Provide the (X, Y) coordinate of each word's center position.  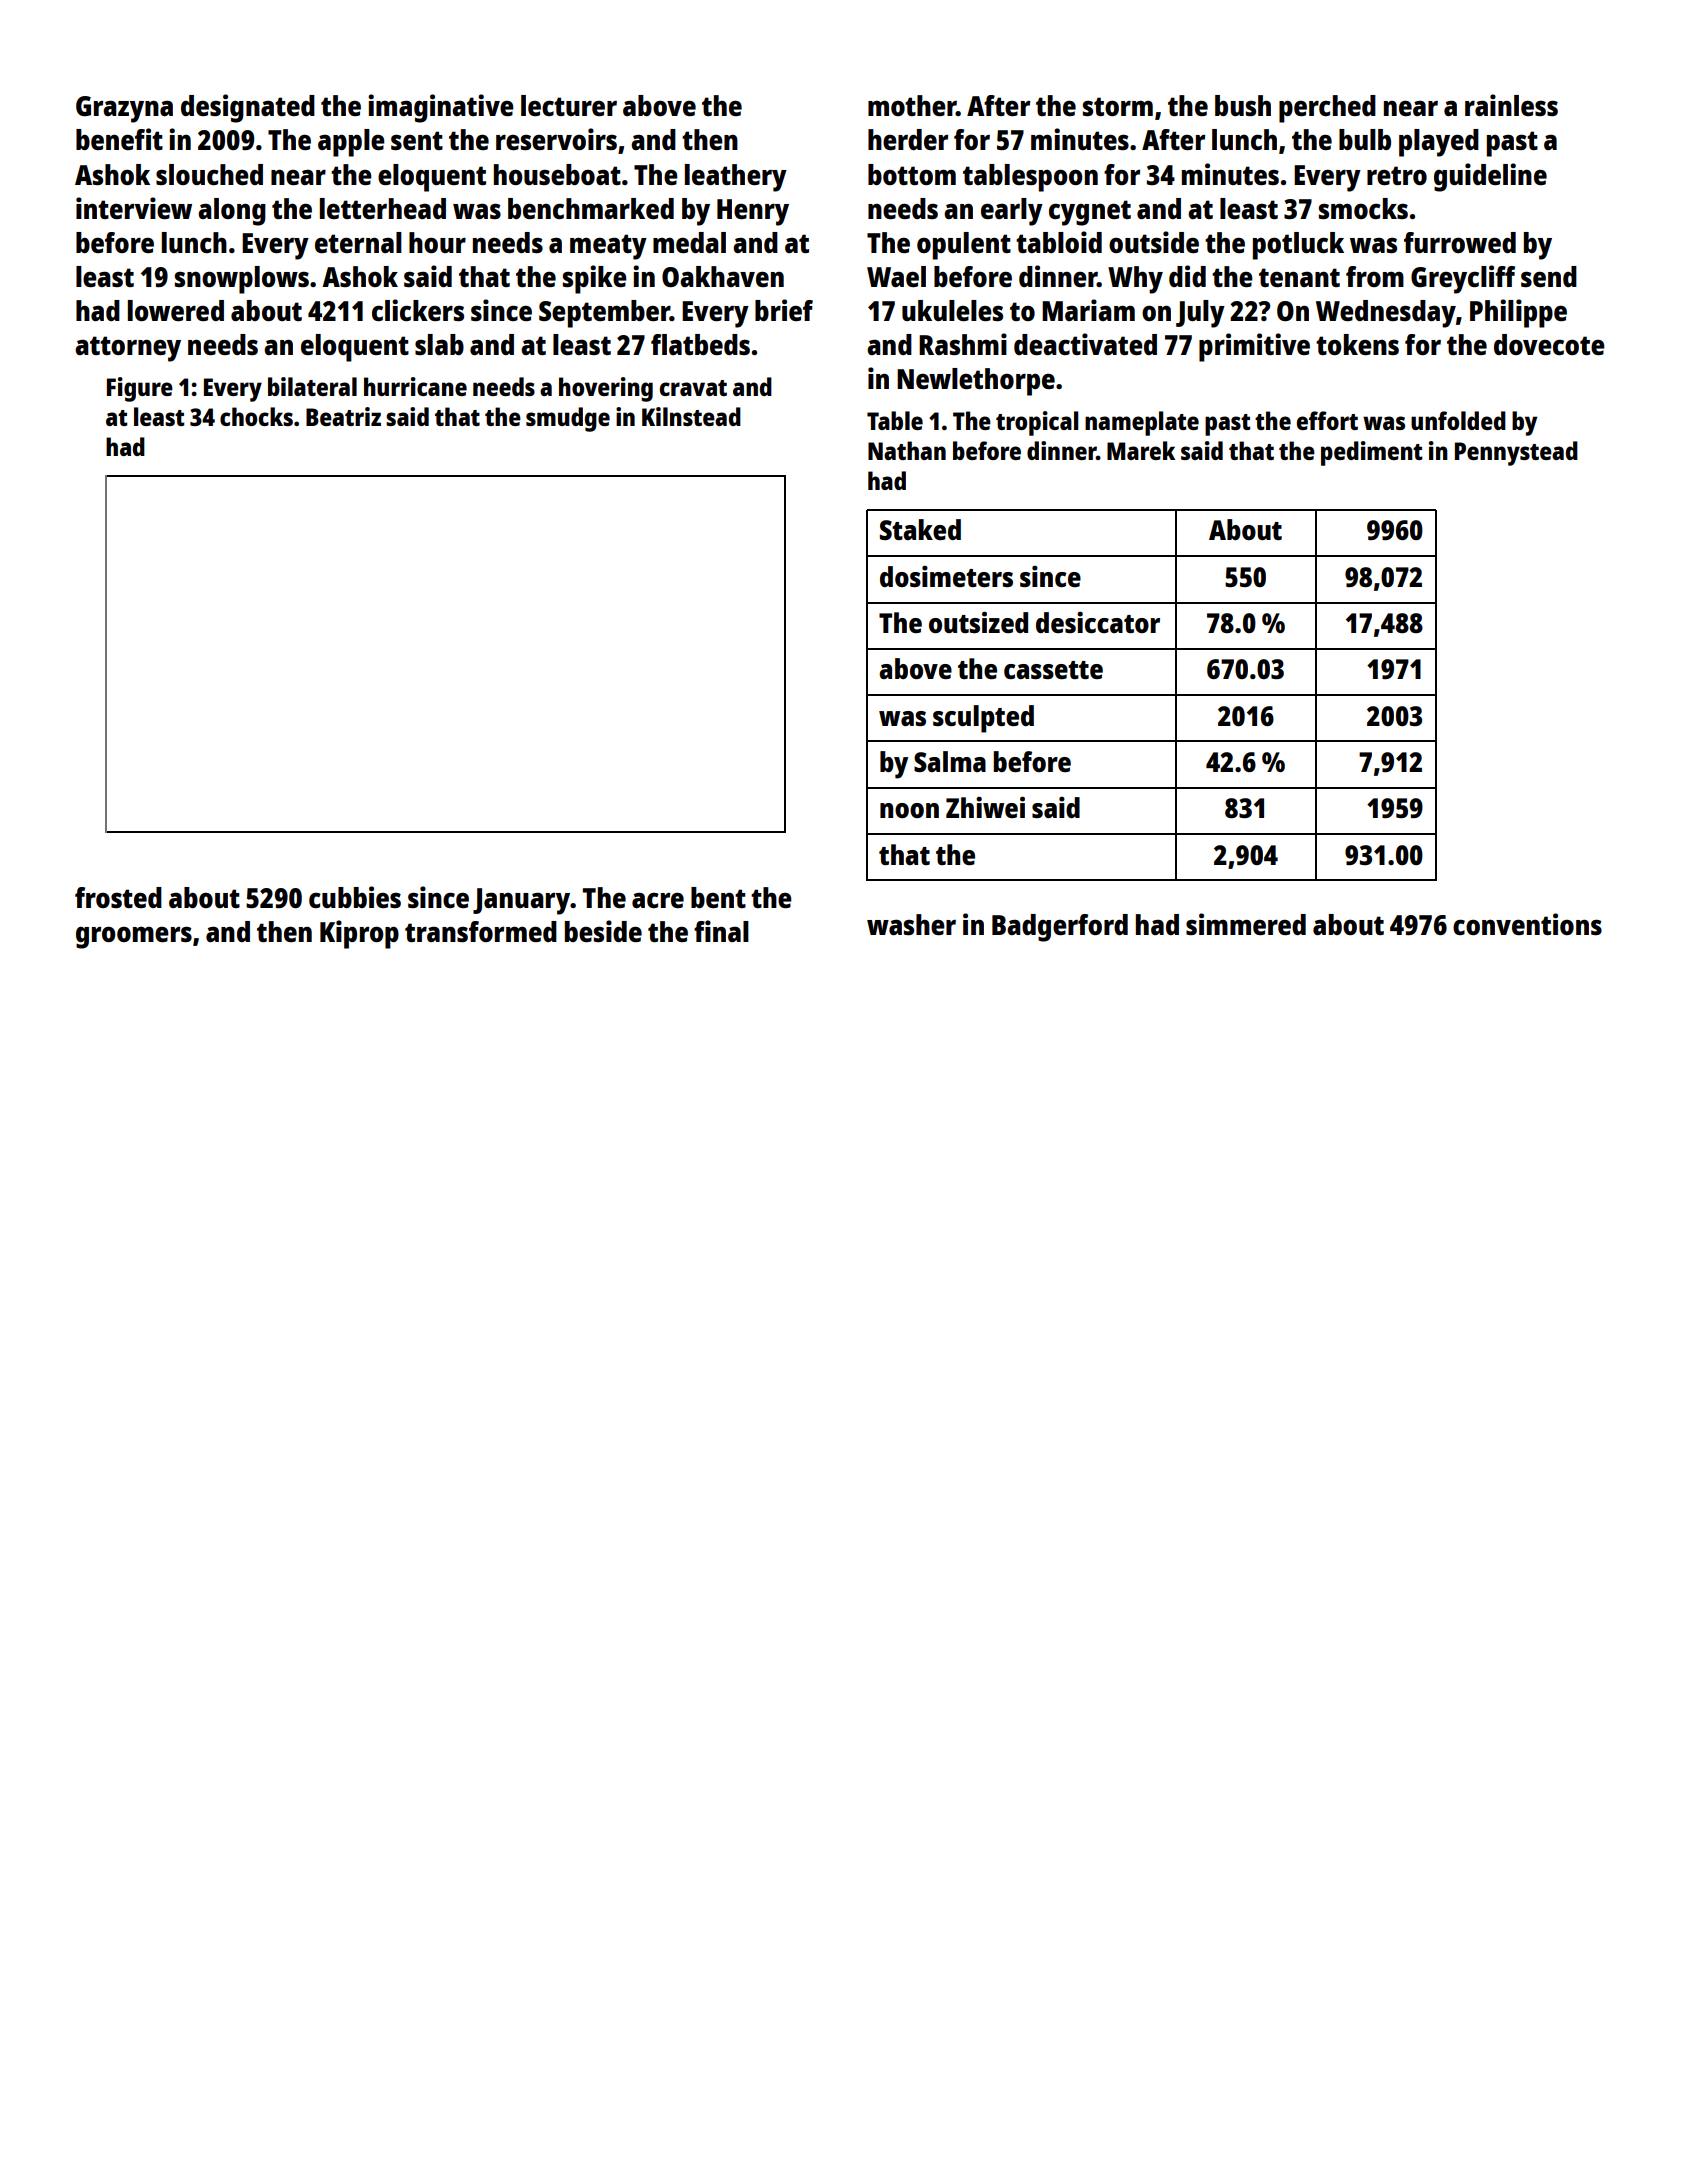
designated (248, 108)
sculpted (983, 719)
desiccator (1098, 622)
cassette (1053, 670)
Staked (920, 529)
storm (1118, 106)
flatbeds (700, 344)
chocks (256, 416)
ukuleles (952, 310)
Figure (140, 389)
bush (1243, 105)
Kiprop (359, 934)
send (1549, 276)
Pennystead (1516, 453)
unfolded (1458, 420)
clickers (418, 310)
